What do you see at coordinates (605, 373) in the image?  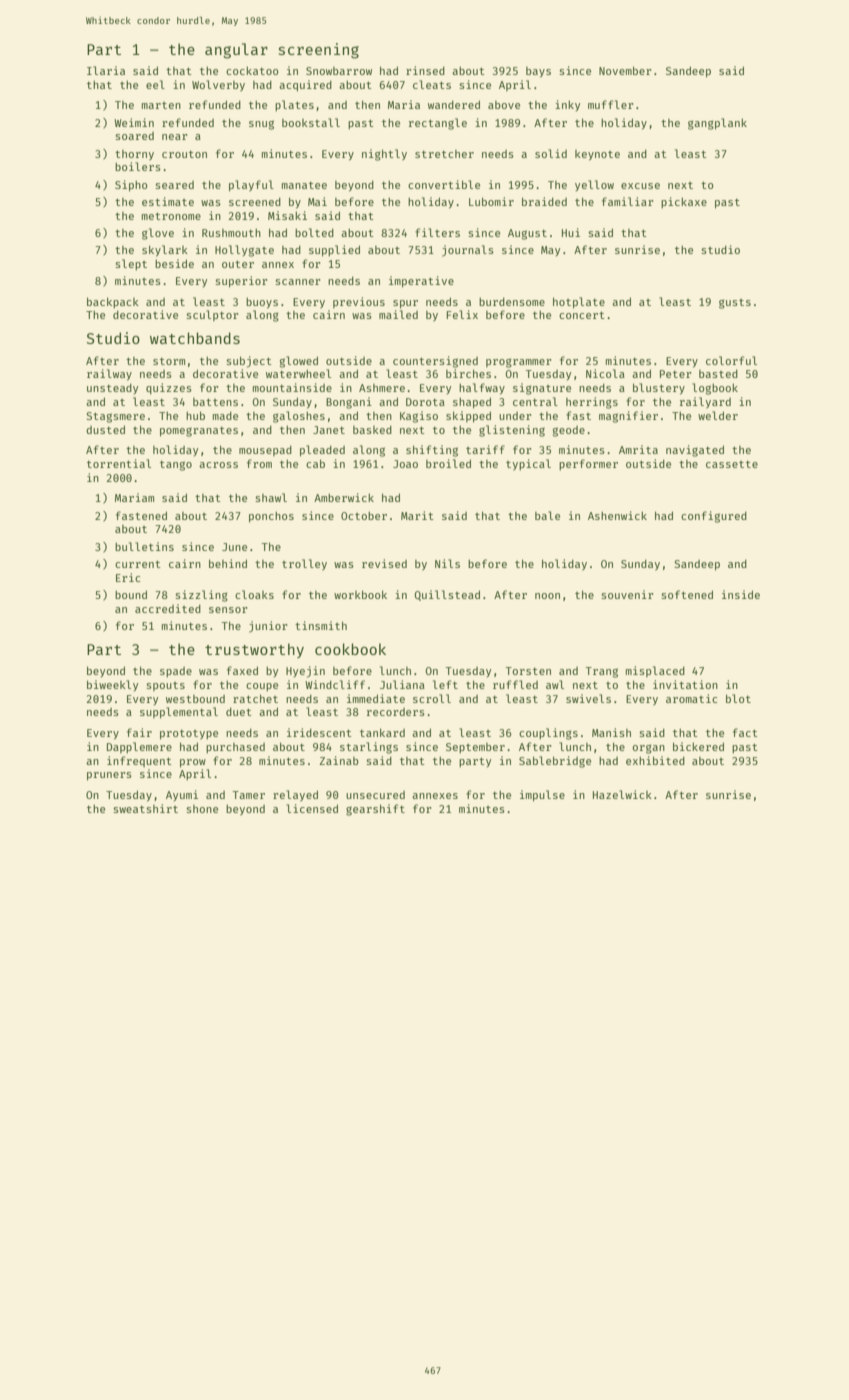 I see `Nicola` at bounding box center [605, 373].
